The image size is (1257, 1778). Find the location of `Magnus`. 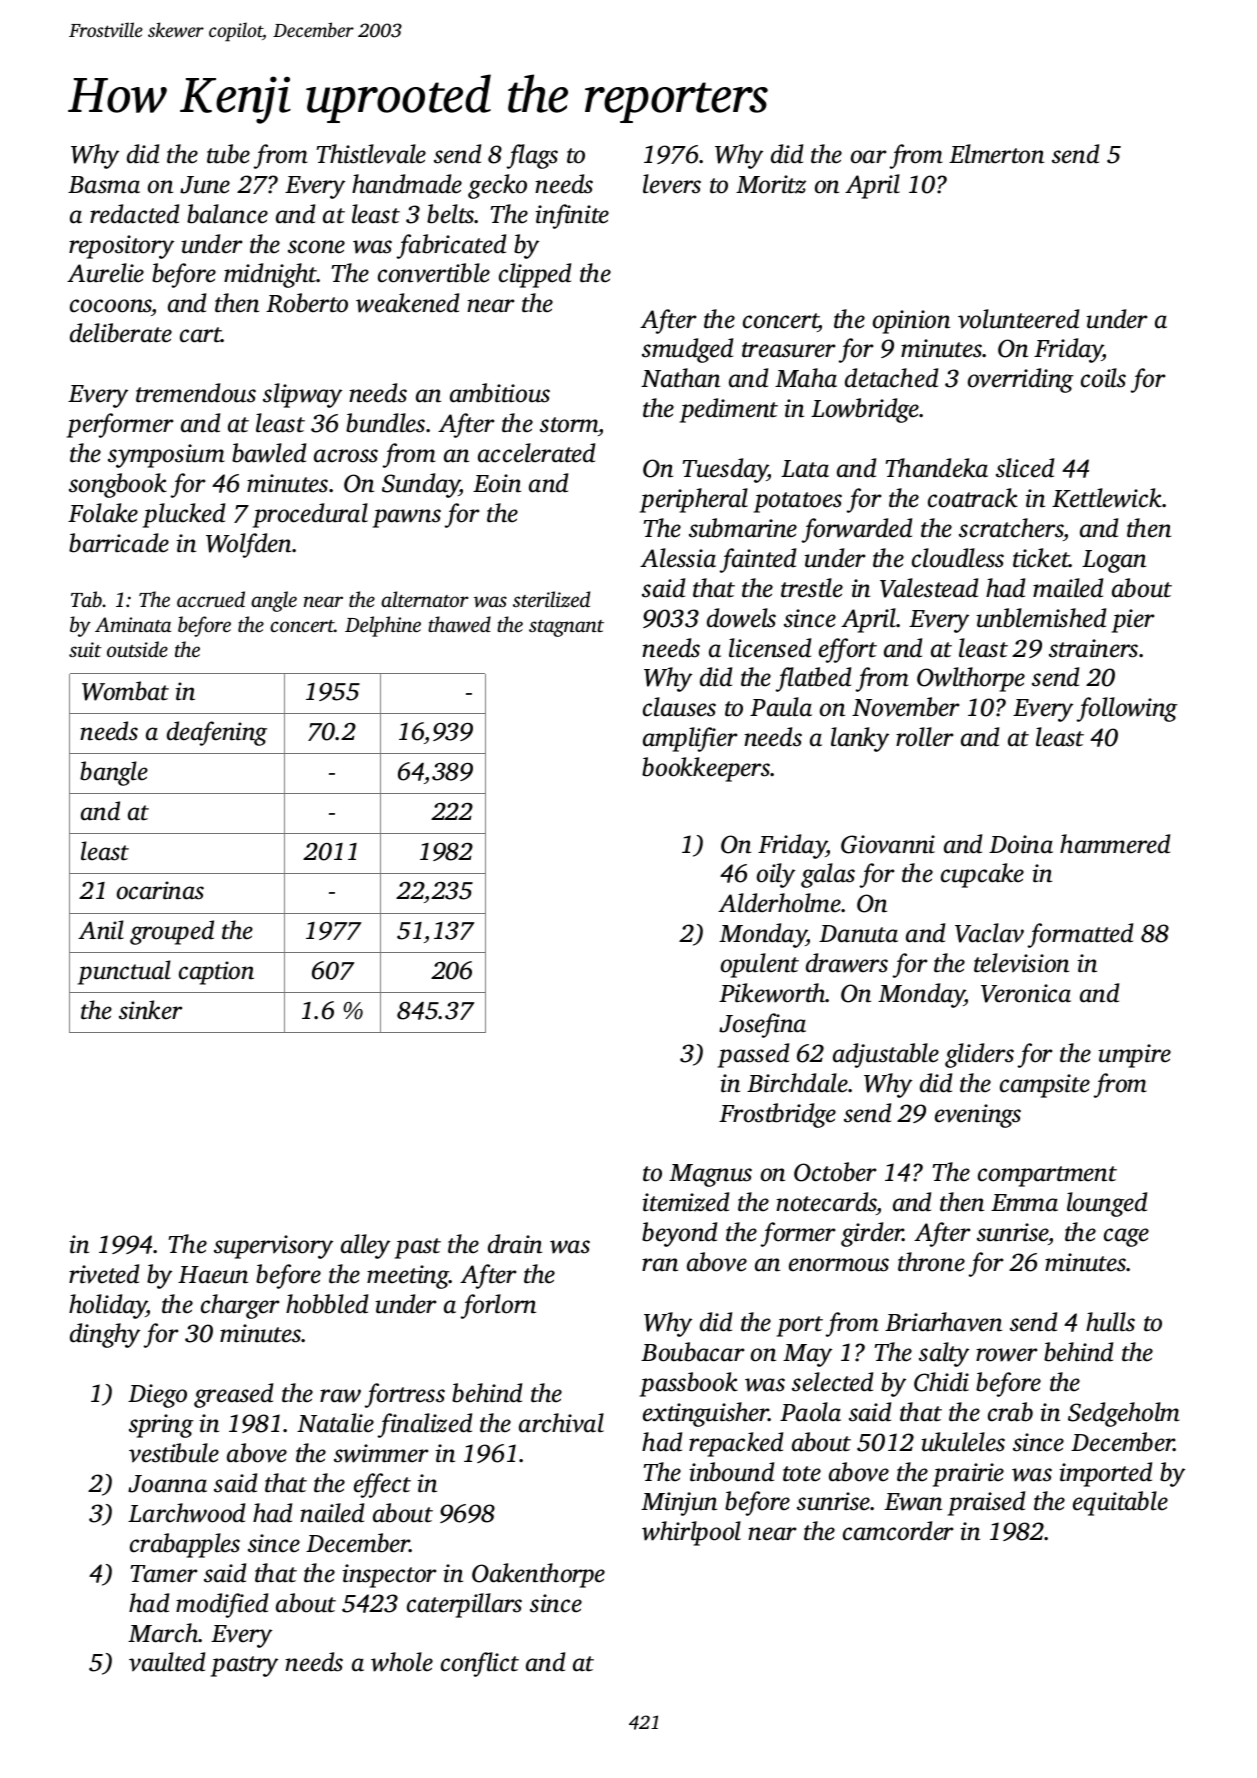

Magnus is located at coordinates (710, 1175).
